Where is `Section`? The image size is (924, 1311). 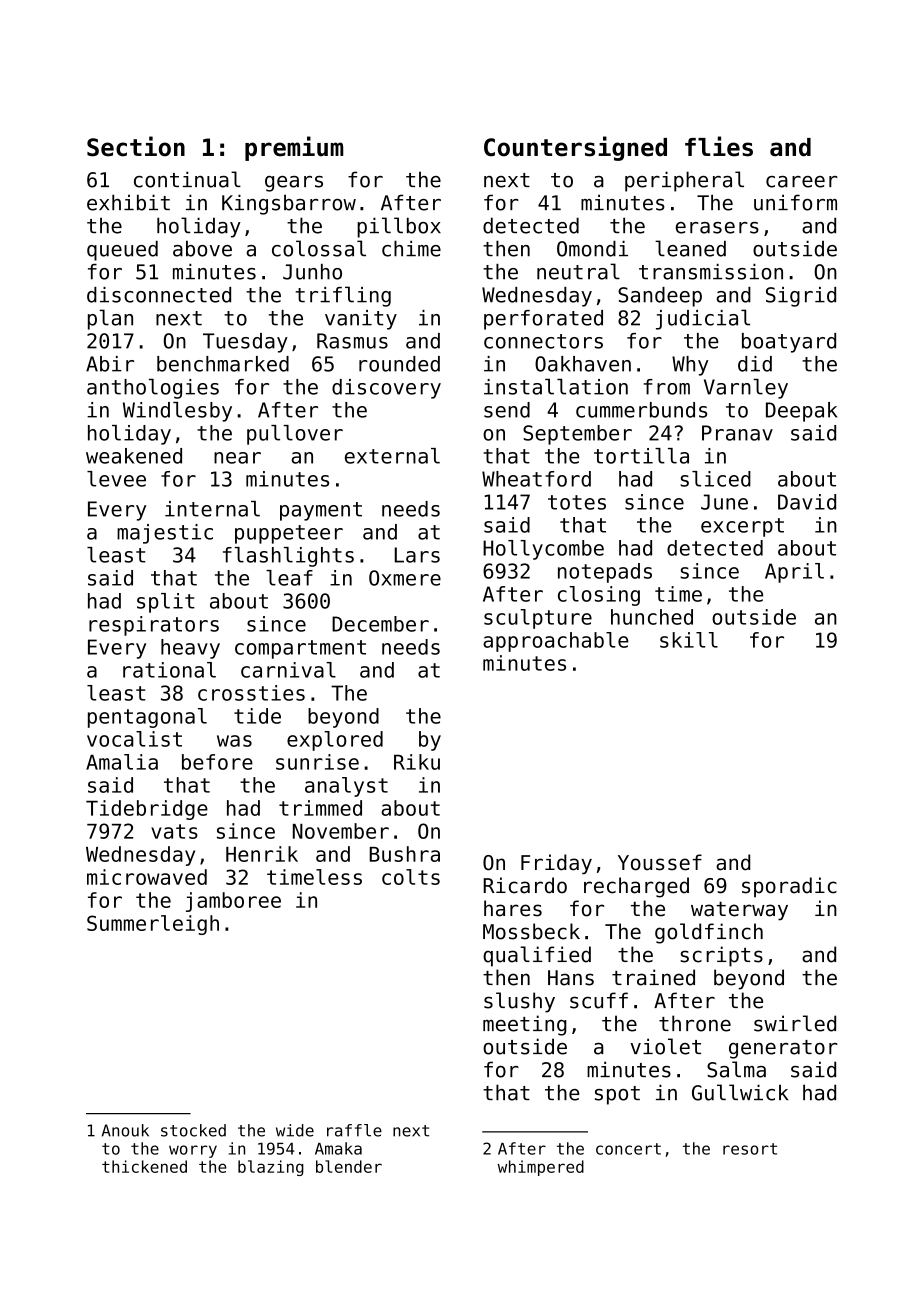
Section is located at coordinates (136, 146).
